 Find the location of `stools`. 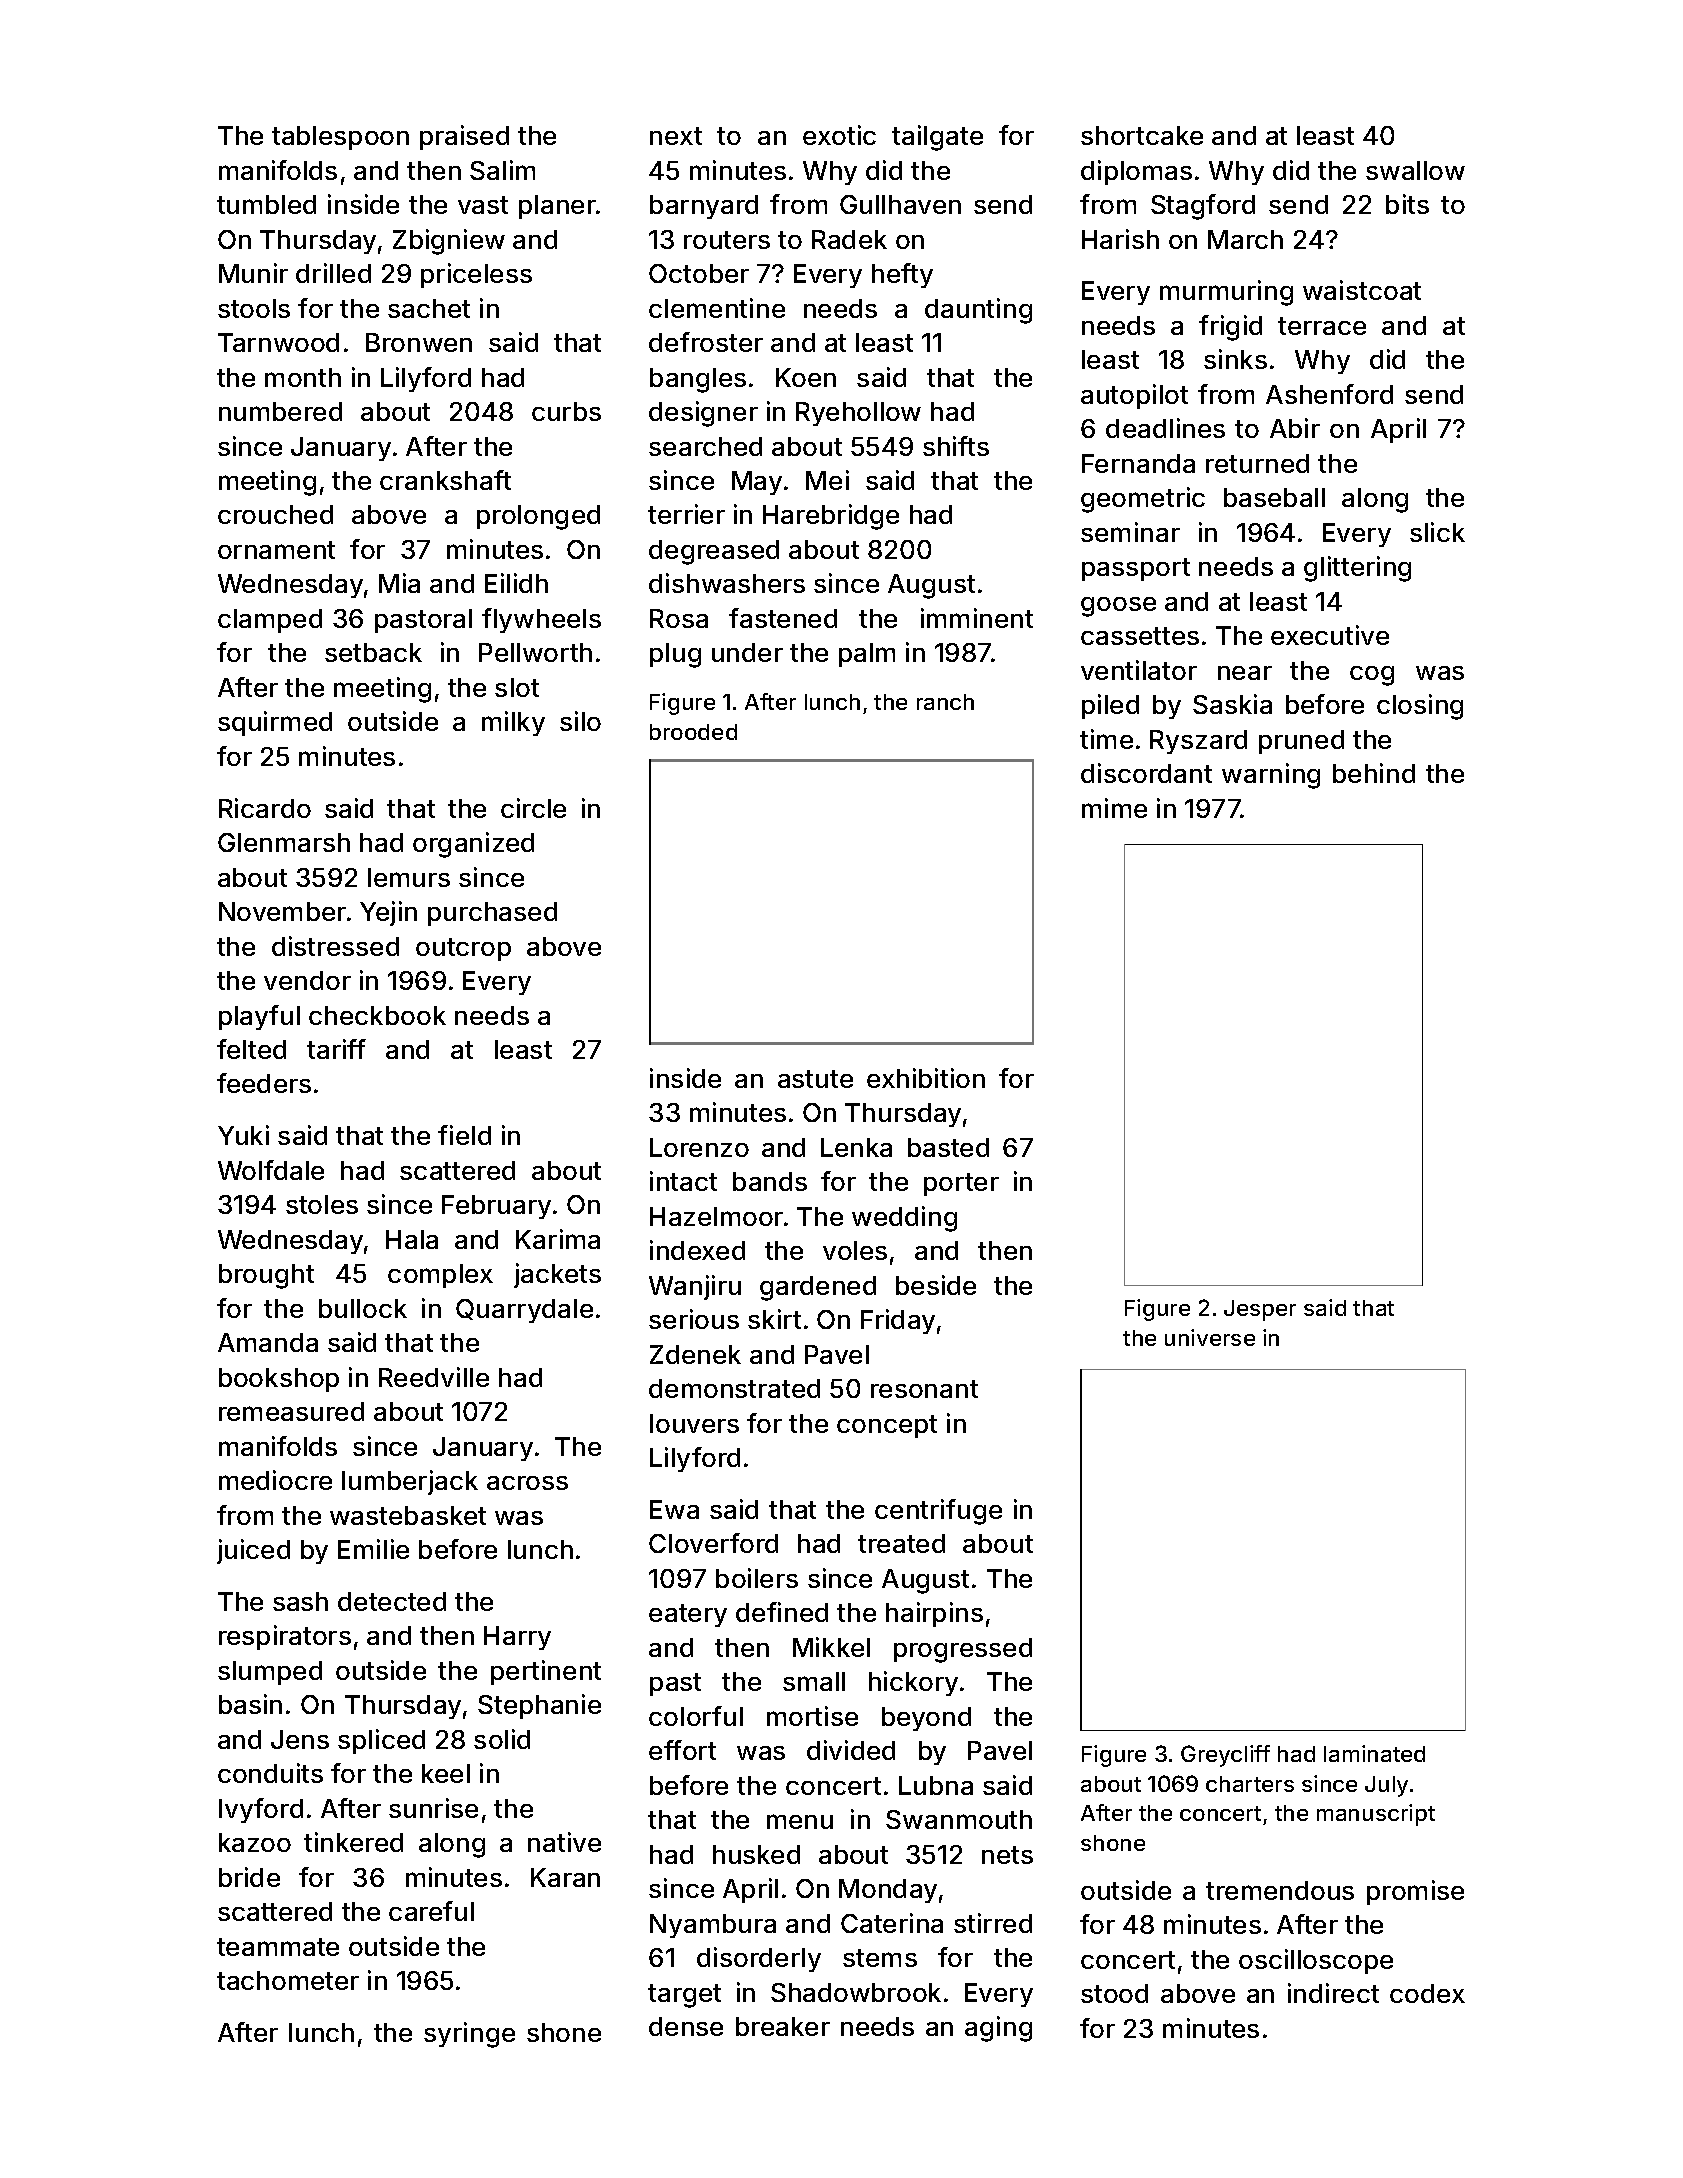

stools is located at coordinates (254, 308).
